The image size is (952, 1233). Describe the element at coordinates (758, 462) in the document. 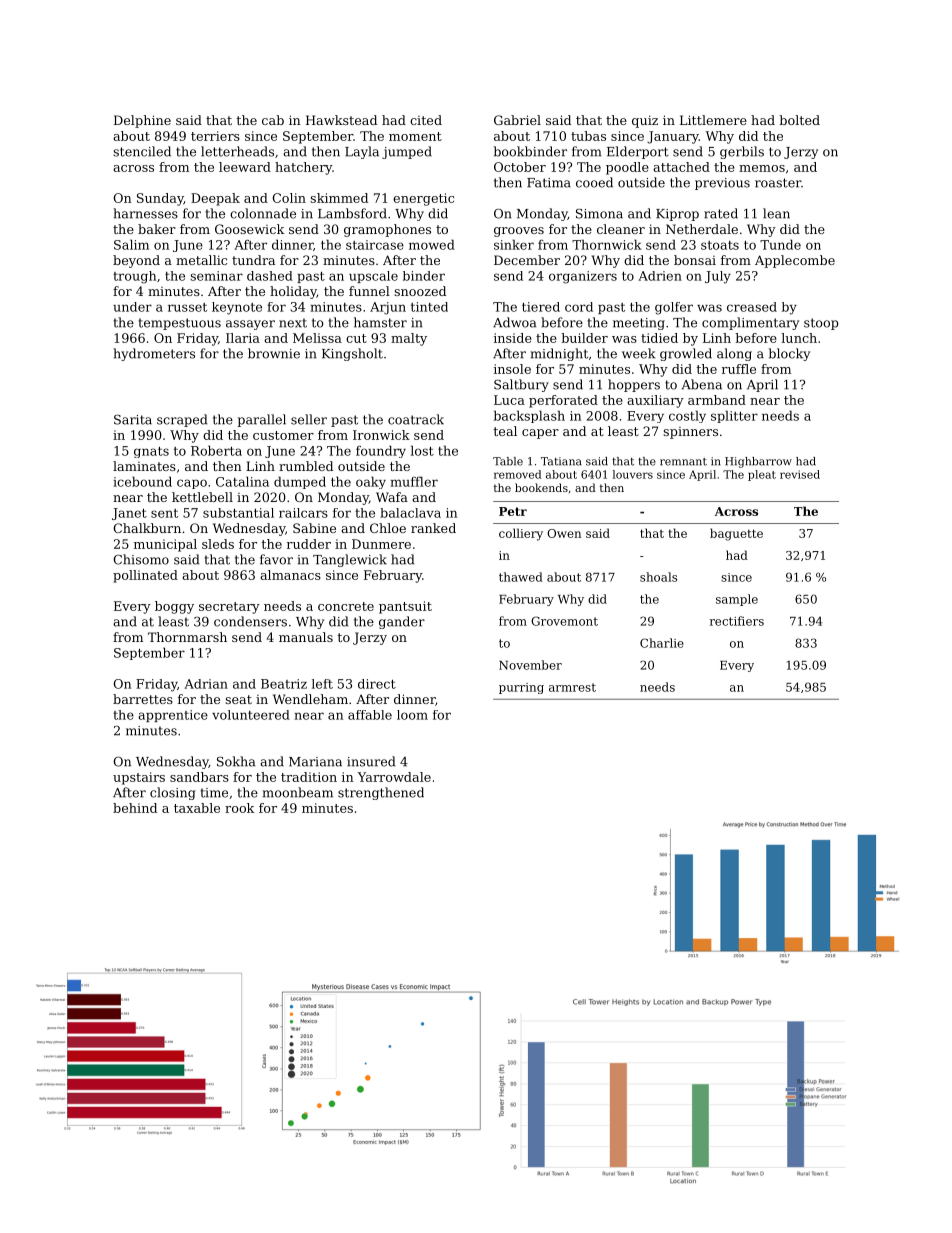

I see `Highbarrow` at that location.
